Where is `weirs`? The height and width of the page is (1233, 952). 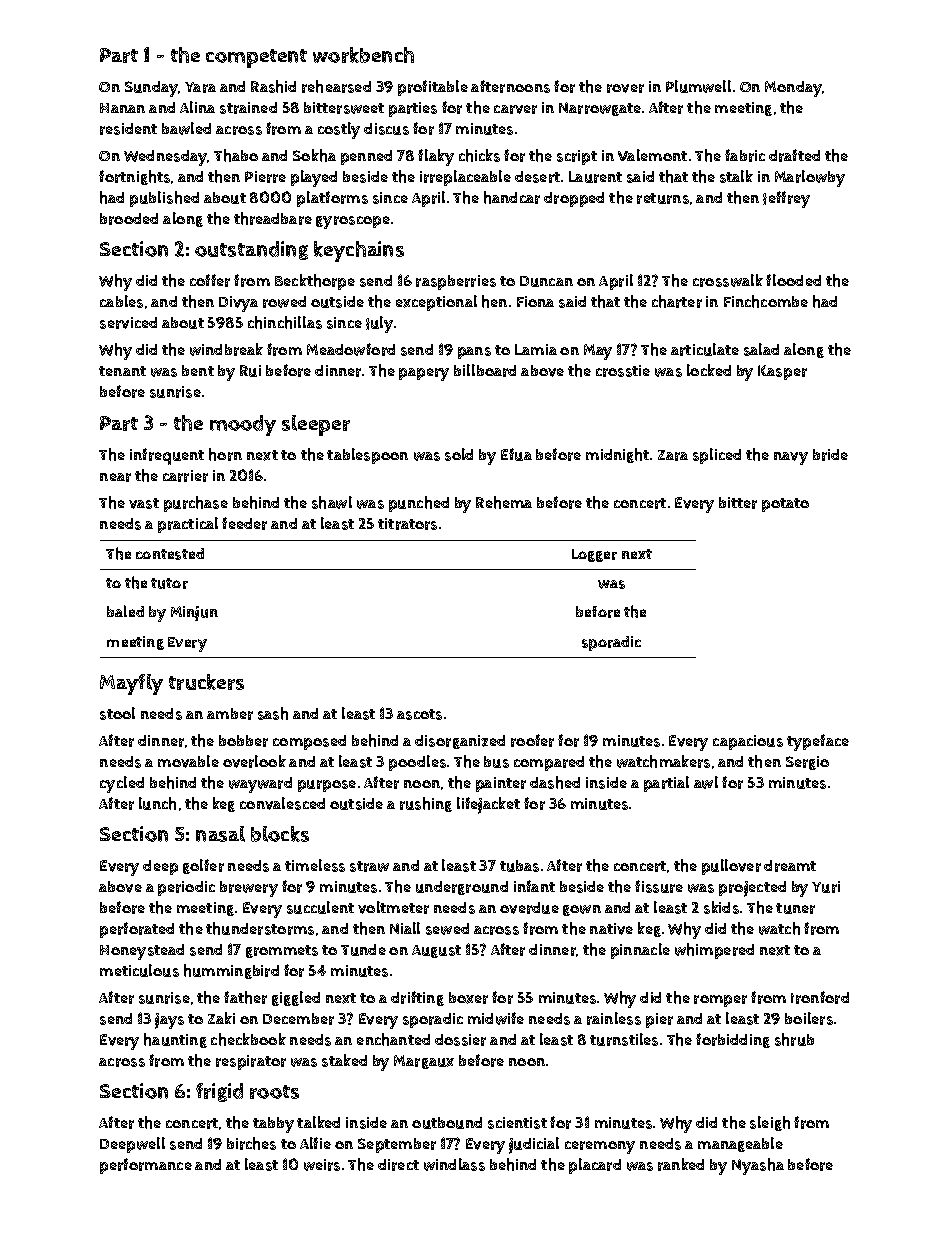 weirs is located at coordinates (322, 1165).
